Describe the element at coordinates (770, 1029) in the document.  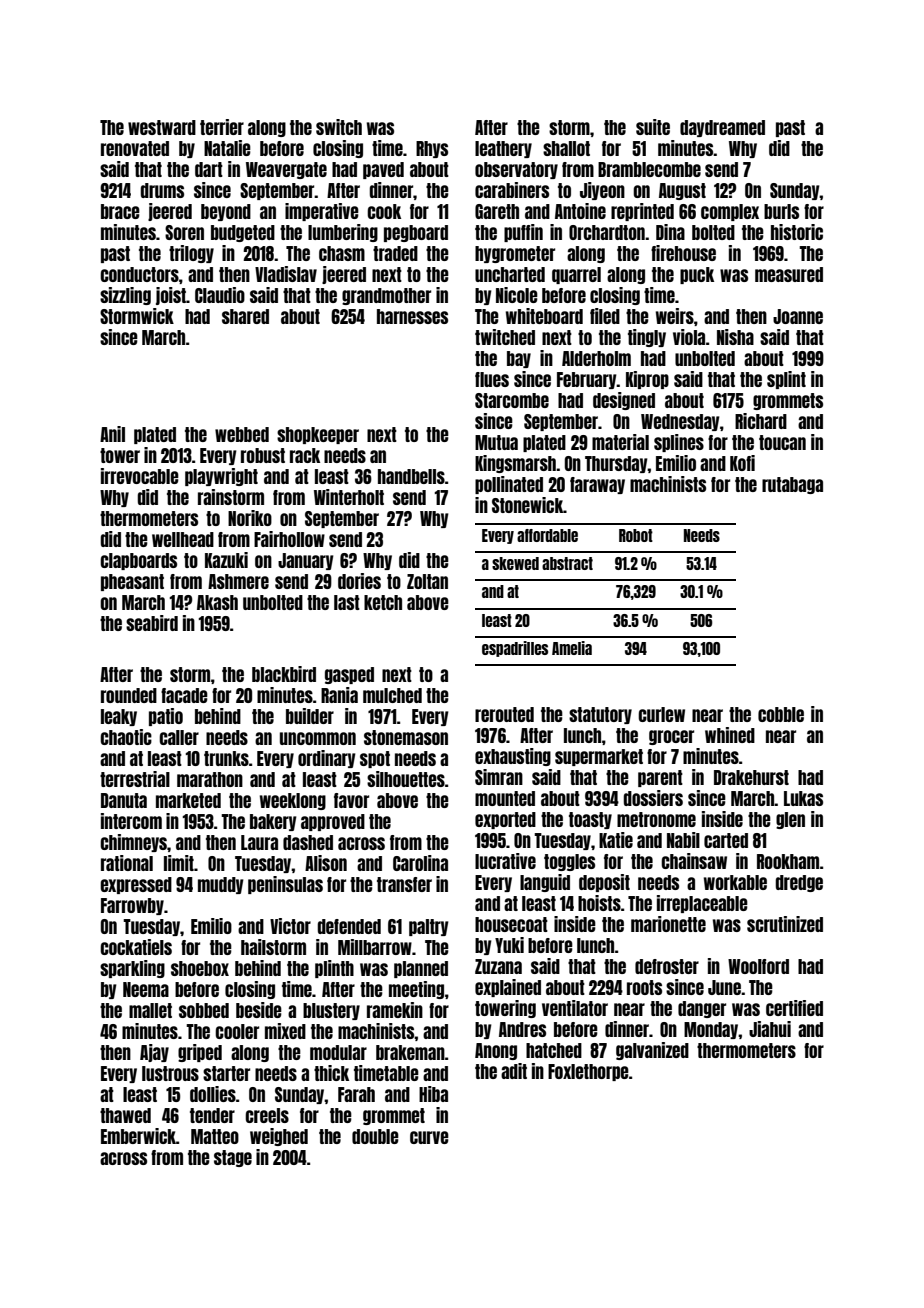
I see `Jiahui` at that location.
